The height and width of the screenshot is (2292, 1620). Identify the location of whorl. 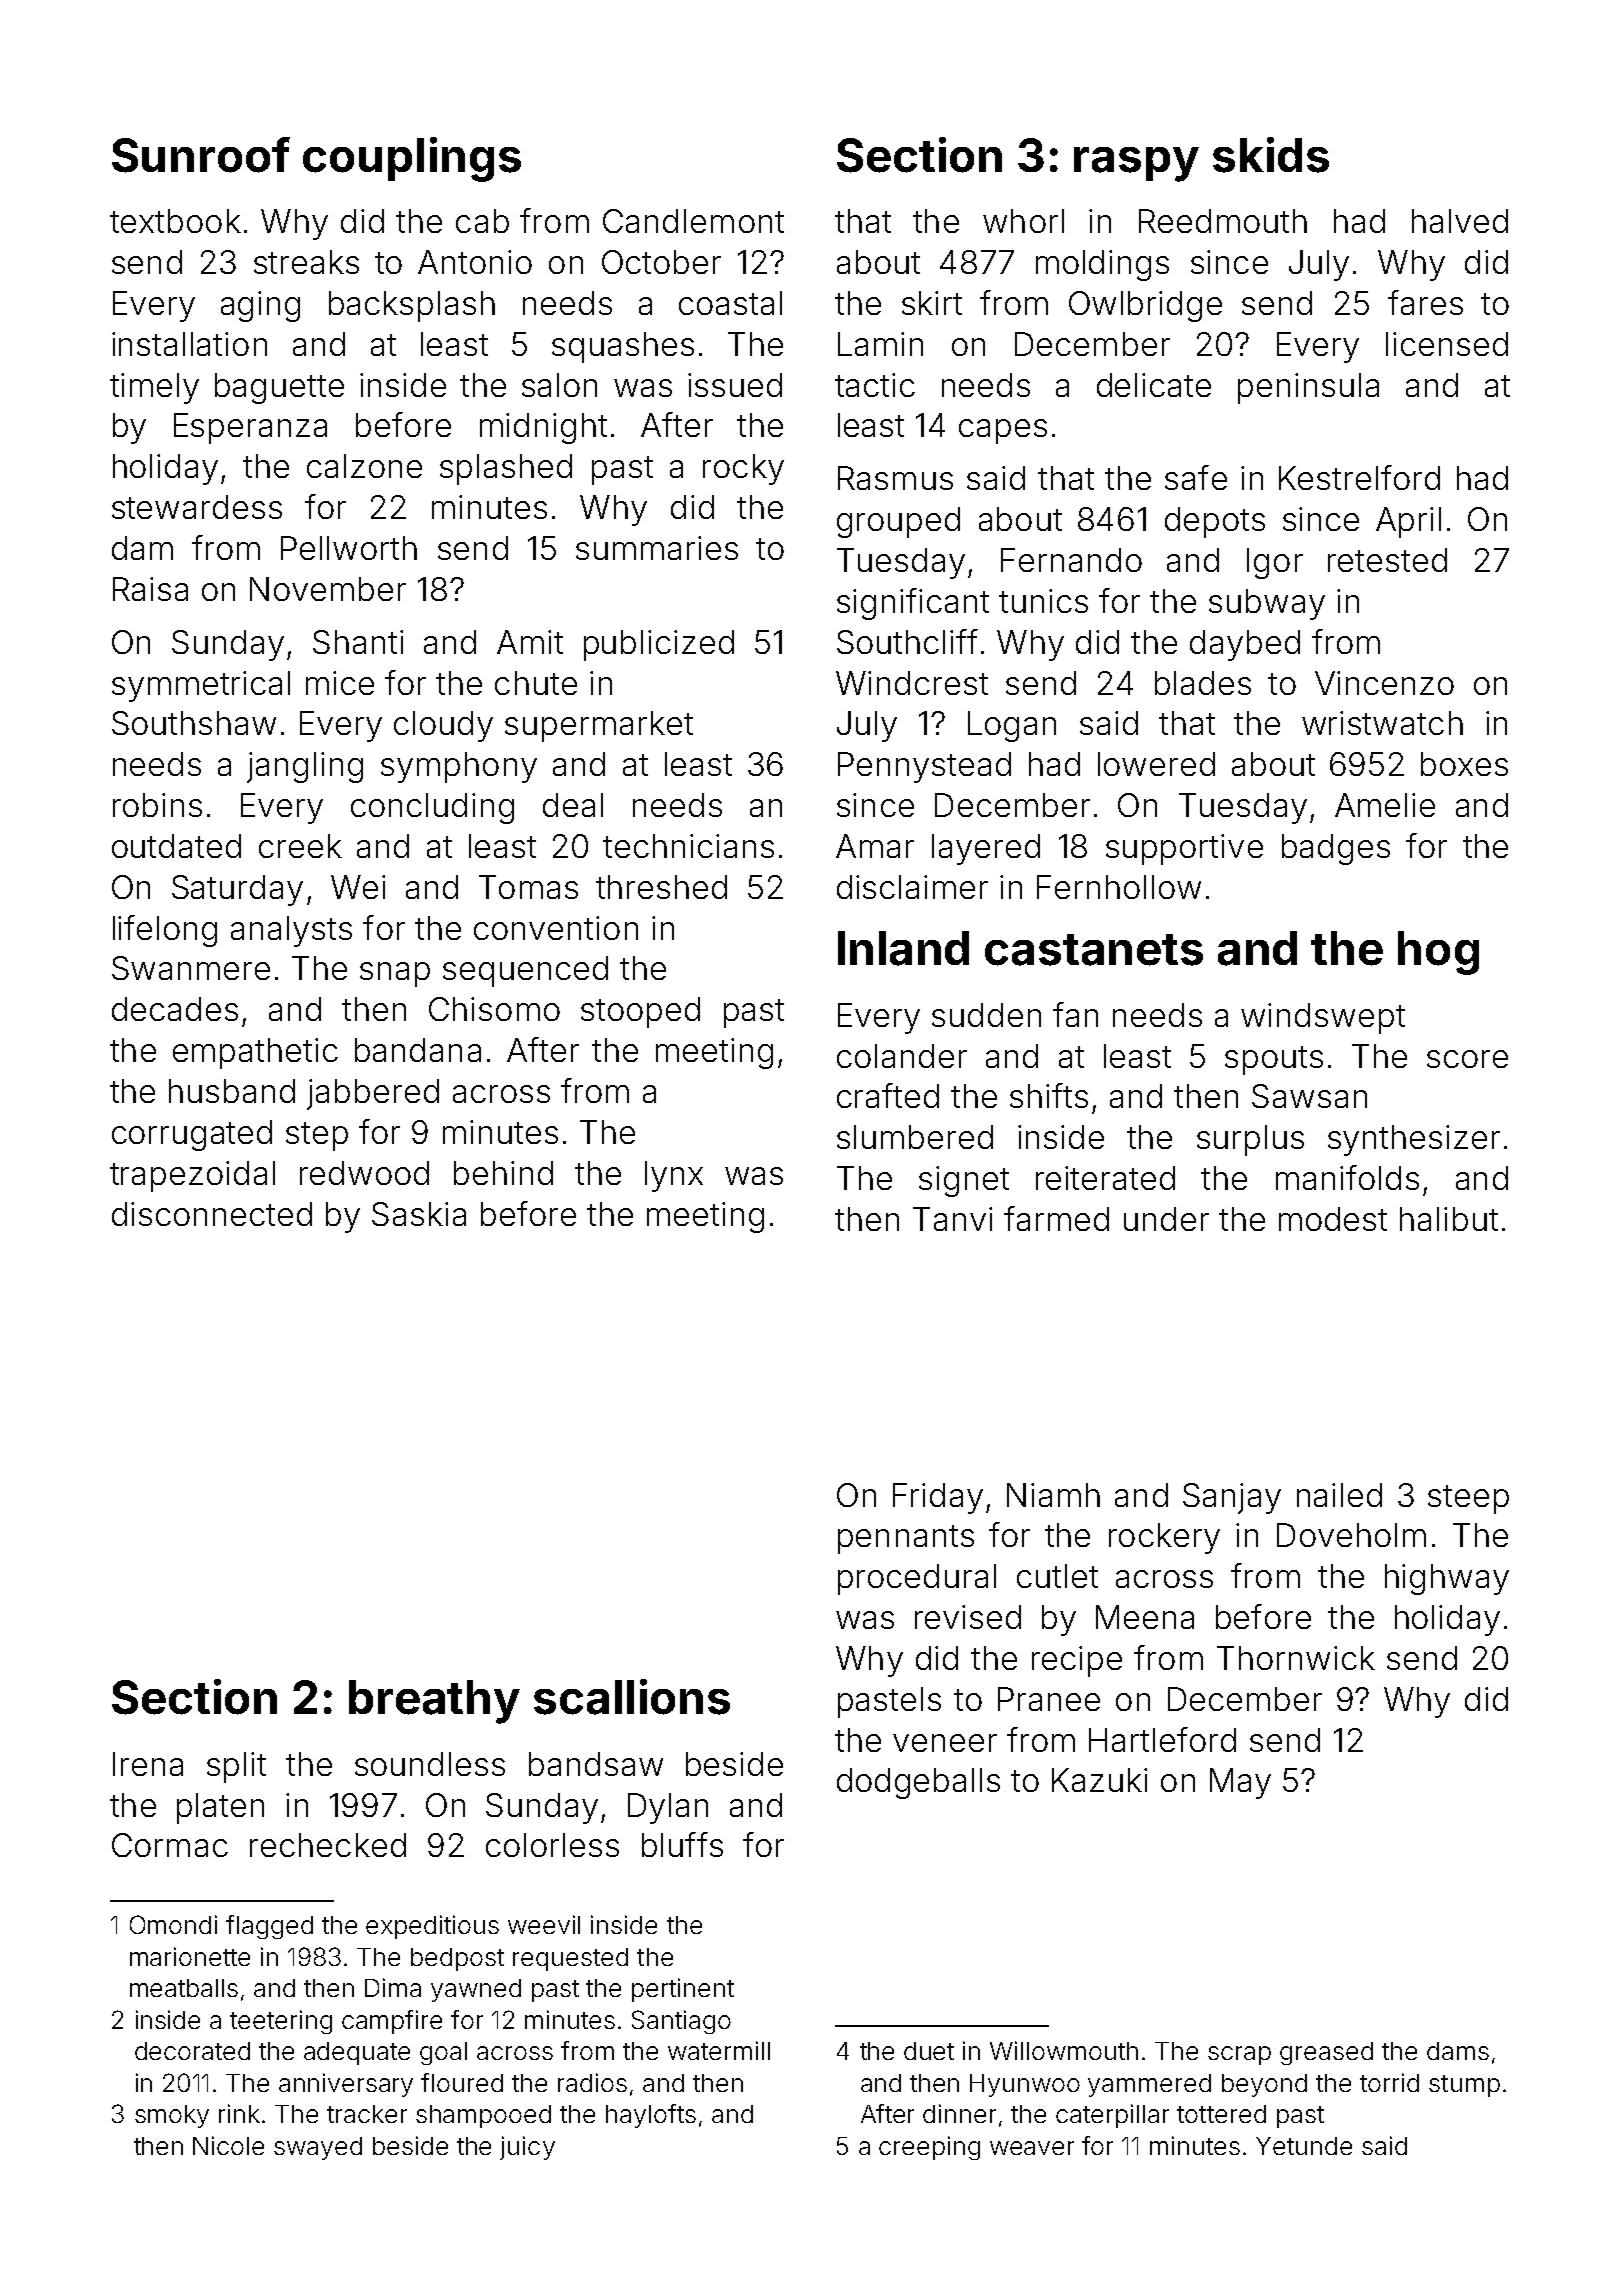
(1023, 221).
